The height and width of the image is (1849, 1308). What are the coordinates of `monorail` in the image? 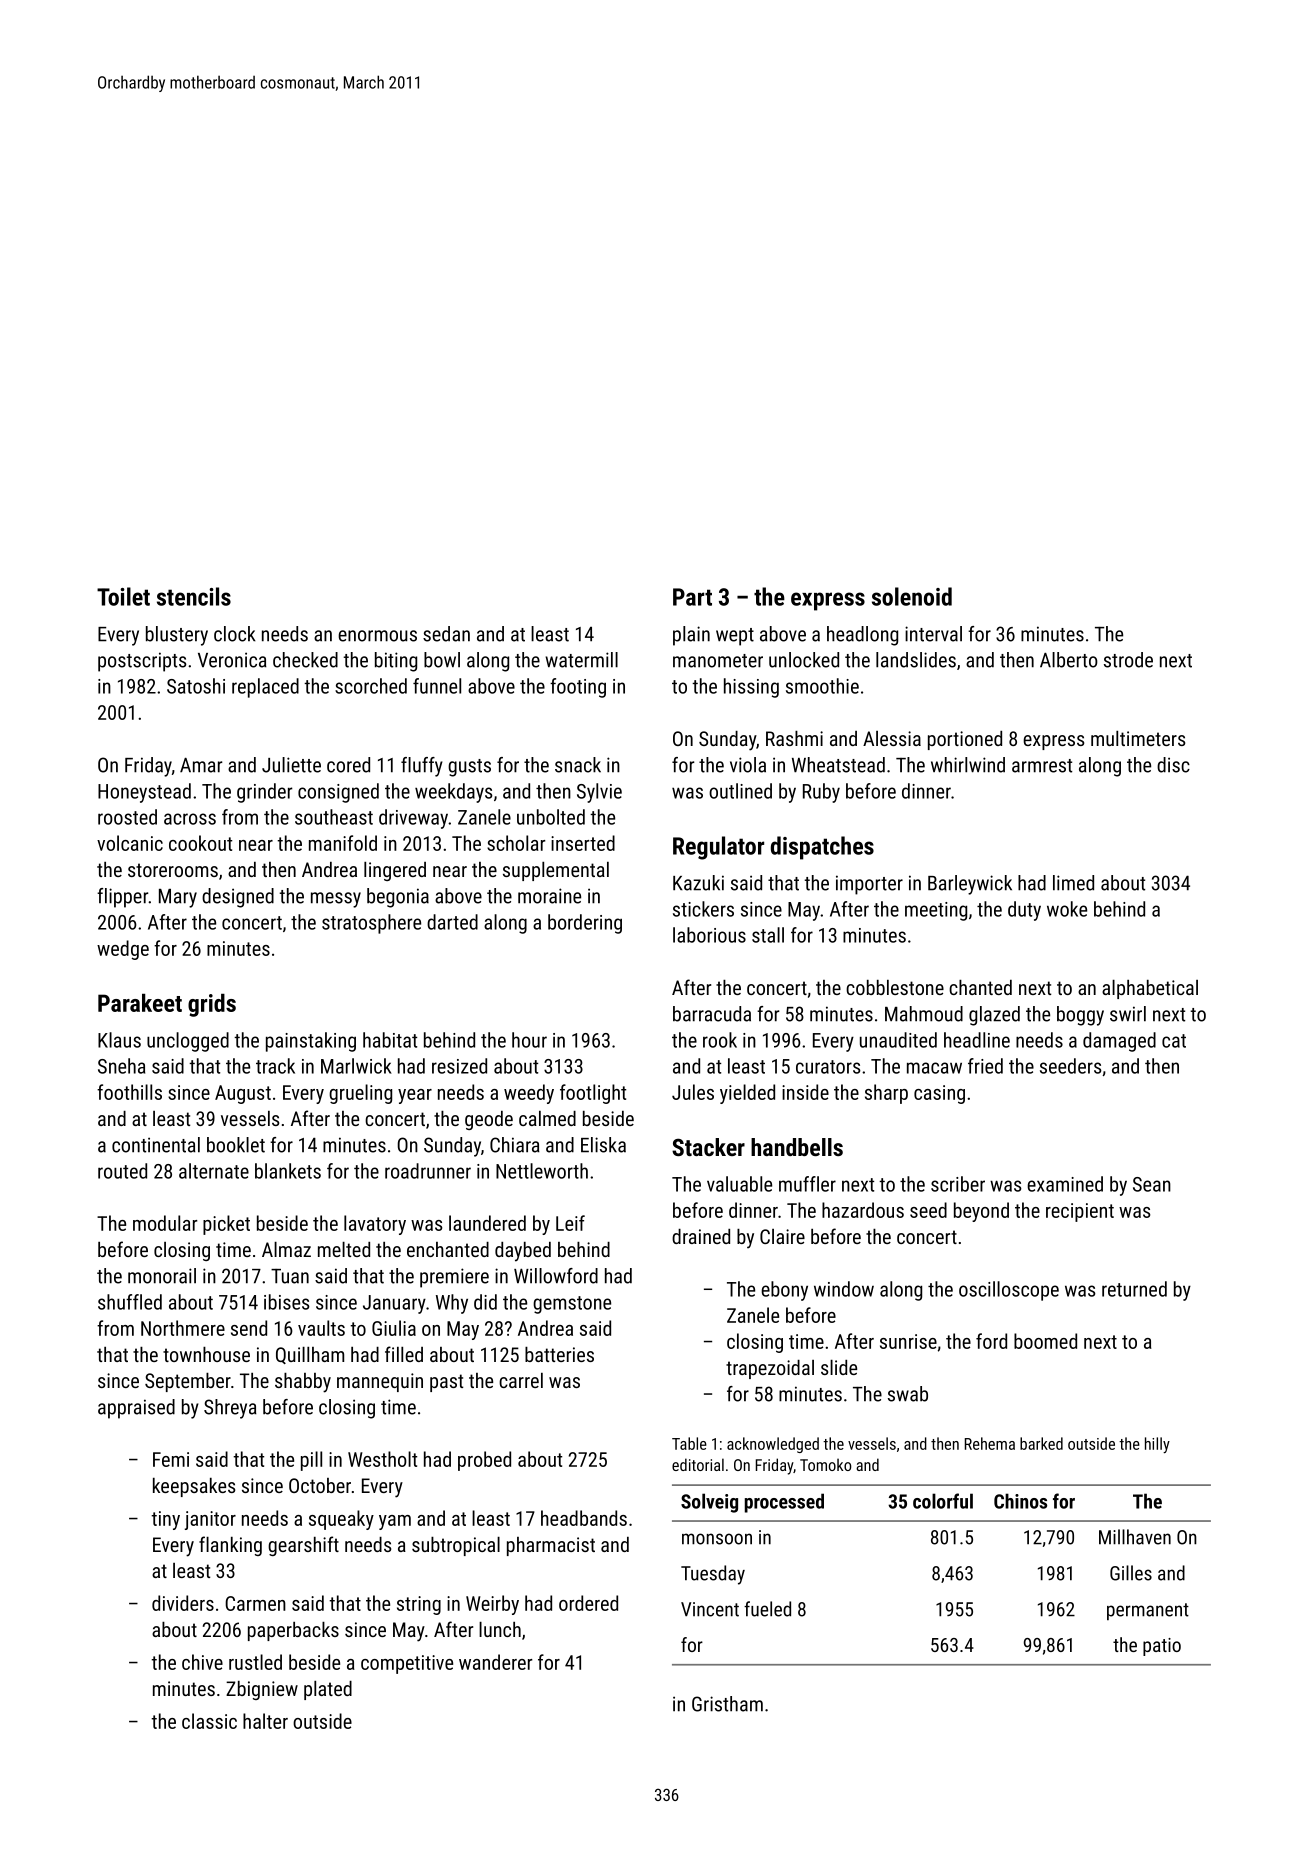 It's located at (162, 1276).
